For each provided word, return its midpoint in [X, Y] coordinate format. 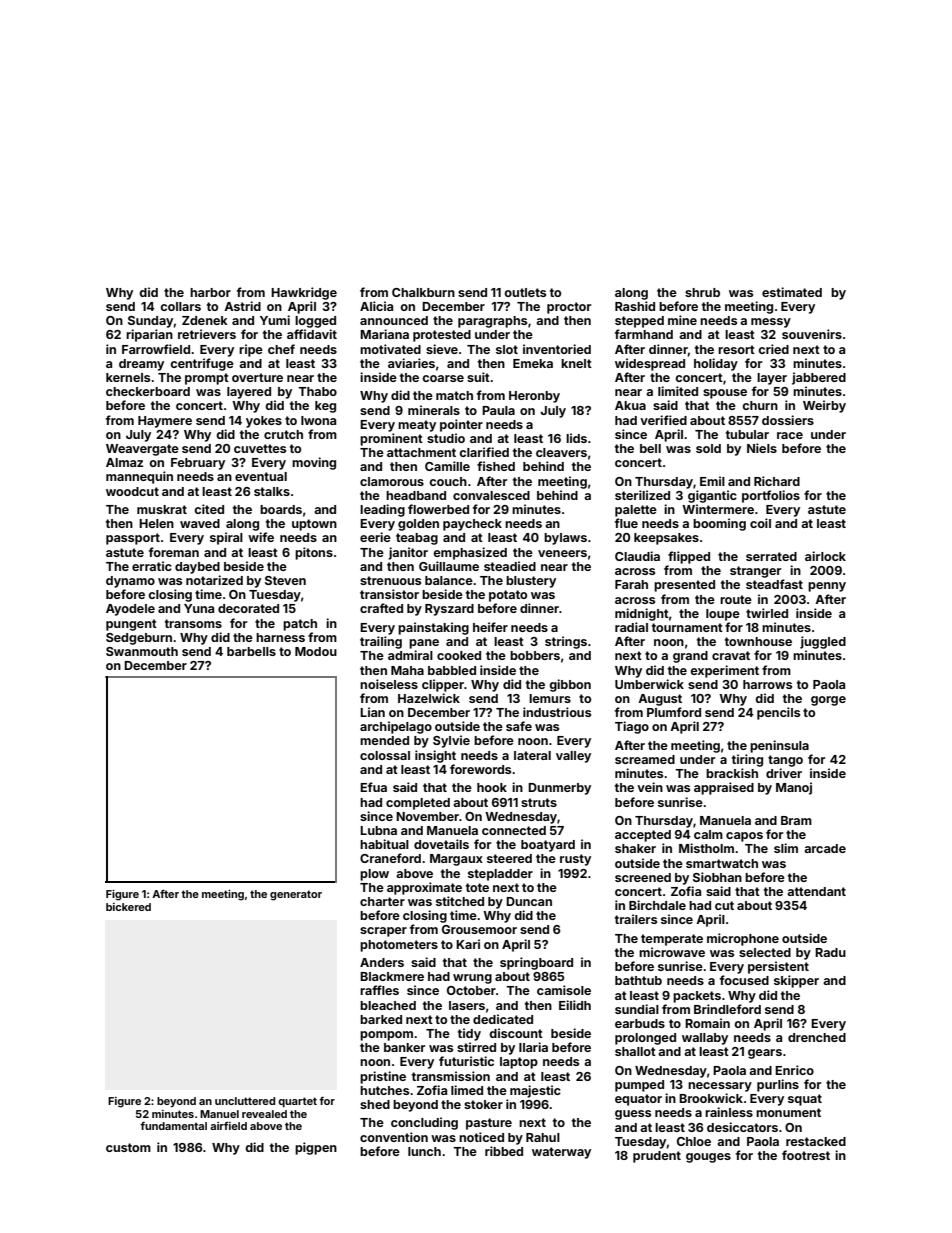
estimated [792, 292]
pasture [489, 1124]
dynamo [130, 582]
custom [128, 1147]
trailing [381, 642]
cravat [731, 655]
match [454, 395]
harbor [210, 292]
